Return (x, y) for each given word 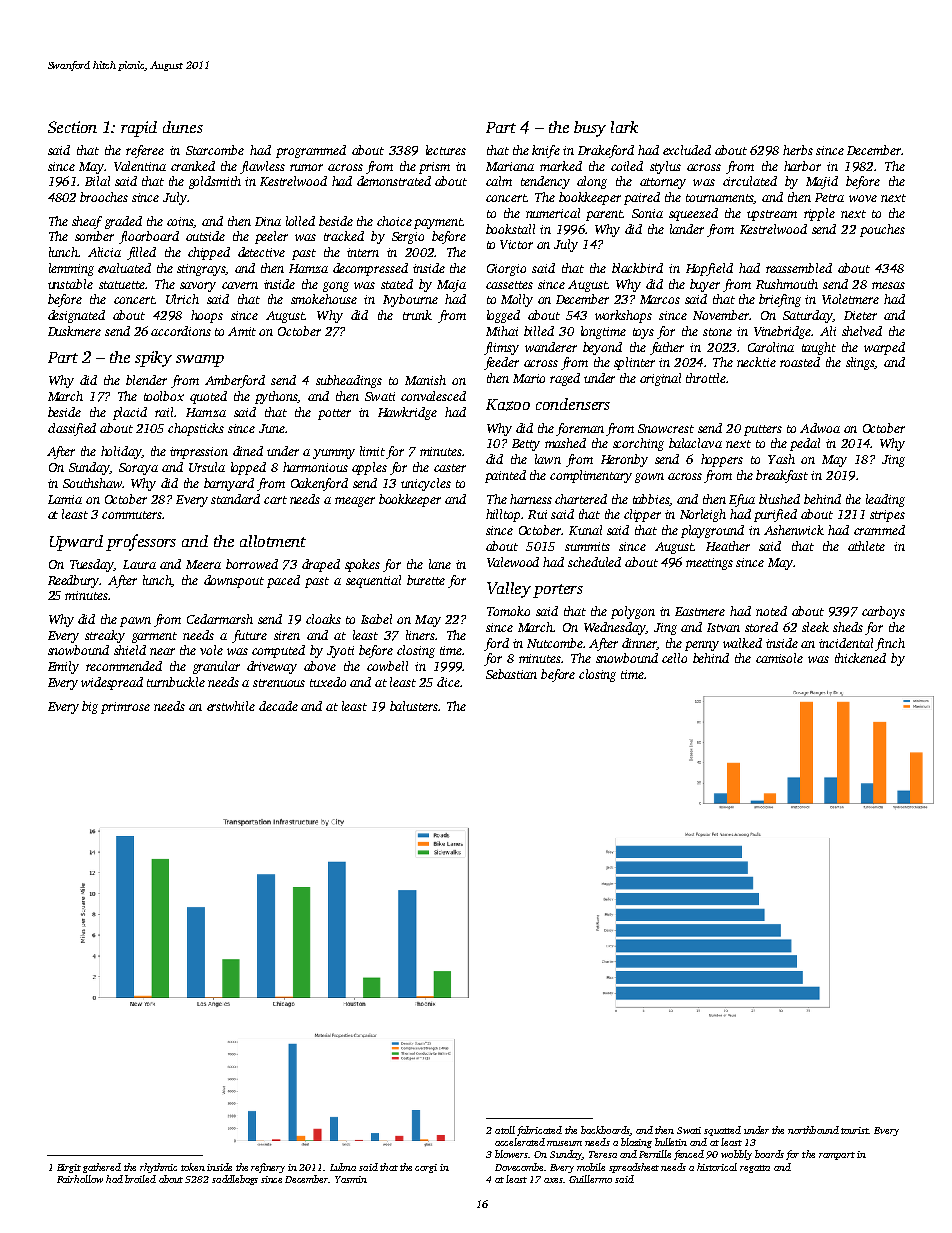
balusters (414, 706)
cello (674, 658)
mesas (888, 285)
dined (248, 451)
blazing (636, 1143)
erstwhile (231, 706)
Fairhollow (80, 1179)
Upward (76, 543)
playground (712, 531)
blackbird (637, 268)
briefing (780, 300)
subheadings (349, 381)
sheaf (87, 222)
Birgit (69, 1168)
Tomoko (508, 611)
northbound (813, 1130)
